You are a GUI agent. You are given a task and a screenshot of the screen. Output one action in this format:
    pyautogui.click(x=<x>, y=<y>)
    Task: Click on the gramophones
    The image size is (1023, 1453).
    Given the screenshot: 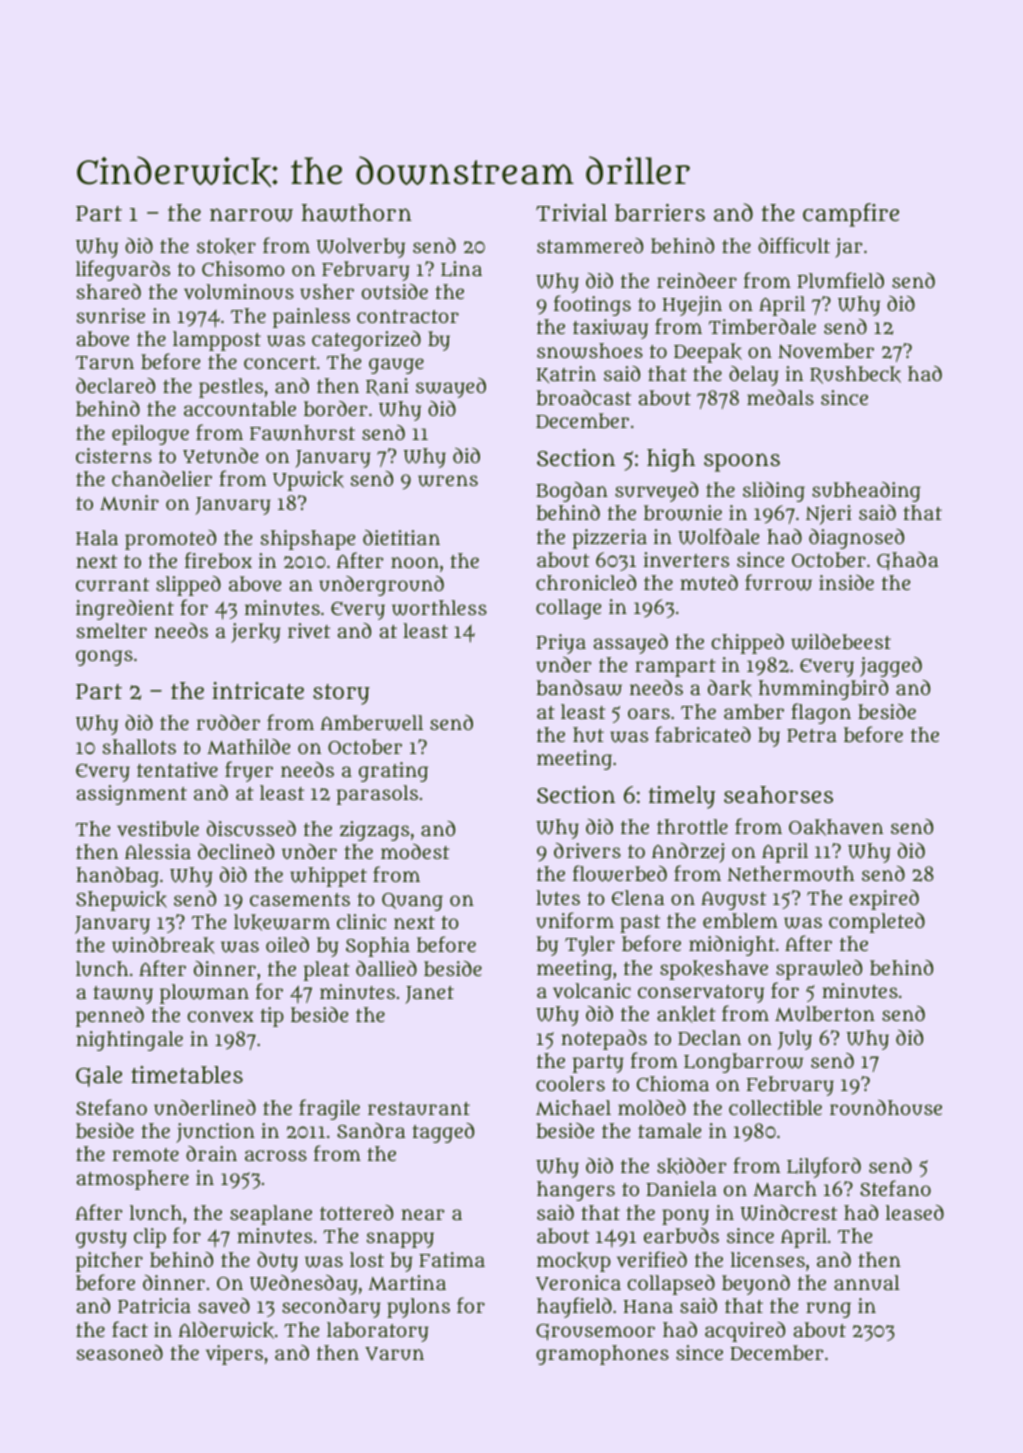 What is the action you would take?
    pyautogui.click(x=602, y=1355)
